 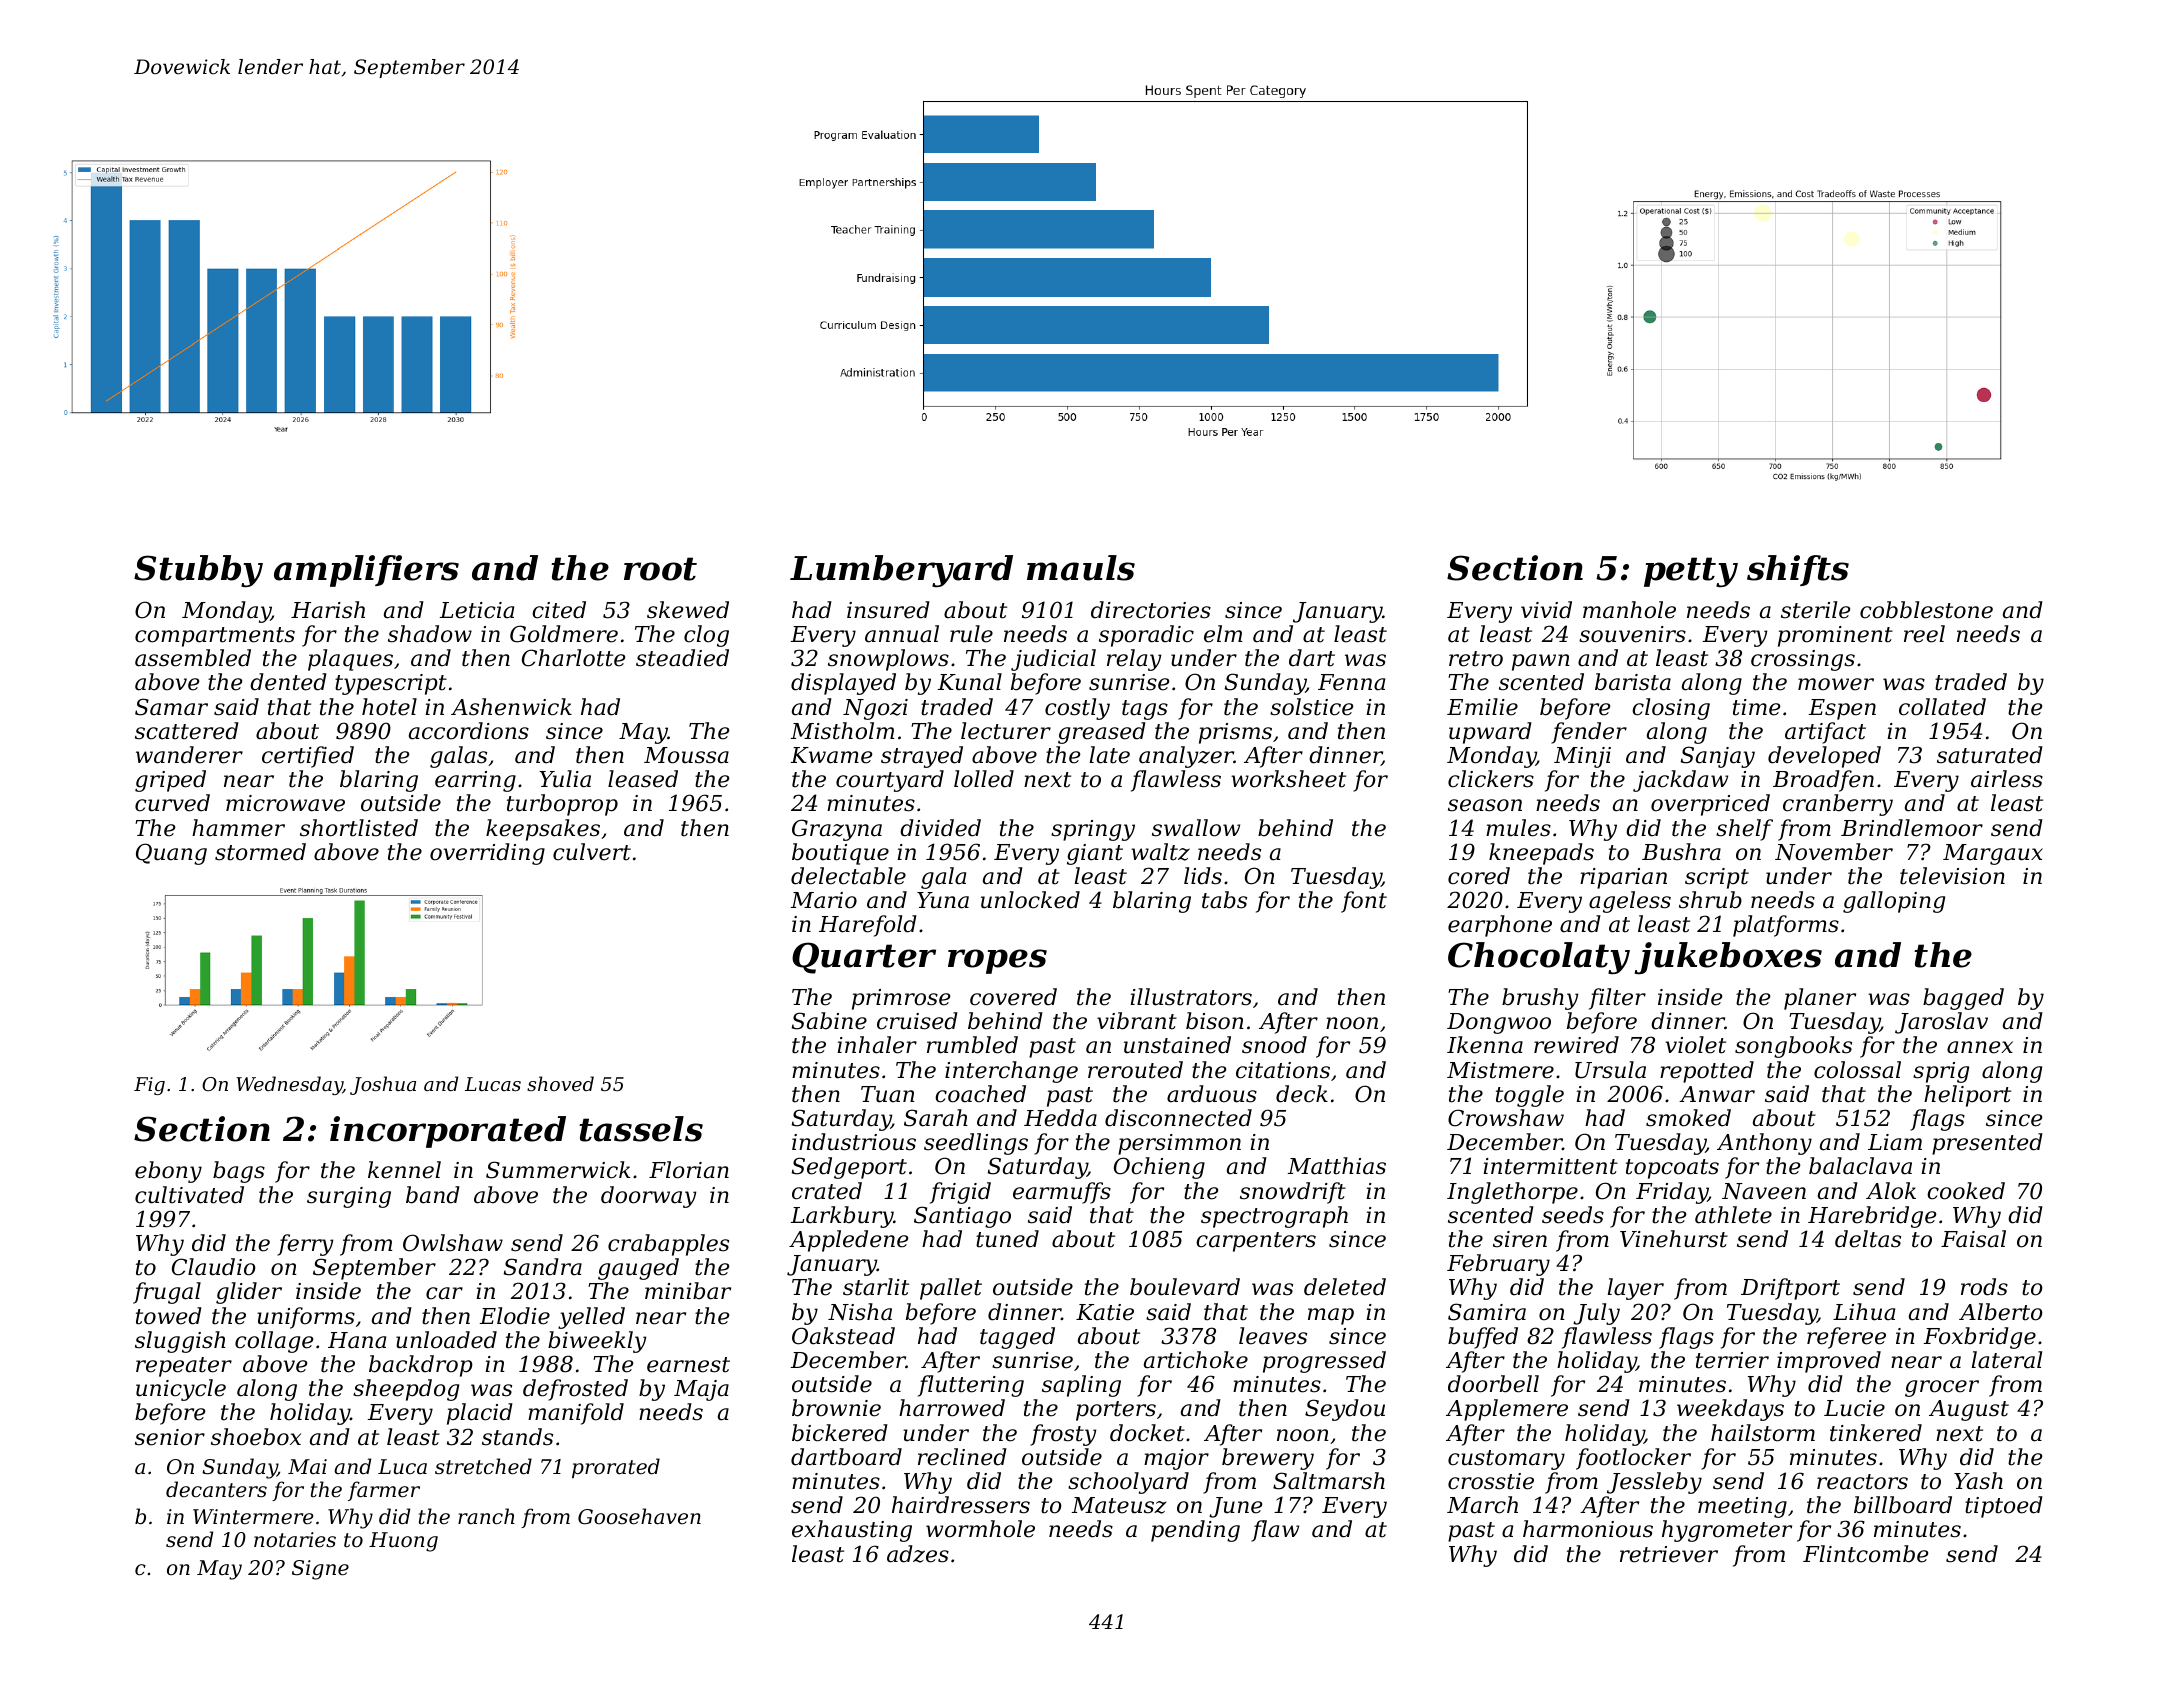 What do you see at coordinates (901, 571) in the screenshot?
I see `Lumberyard` at bounding box center [901, 571].
